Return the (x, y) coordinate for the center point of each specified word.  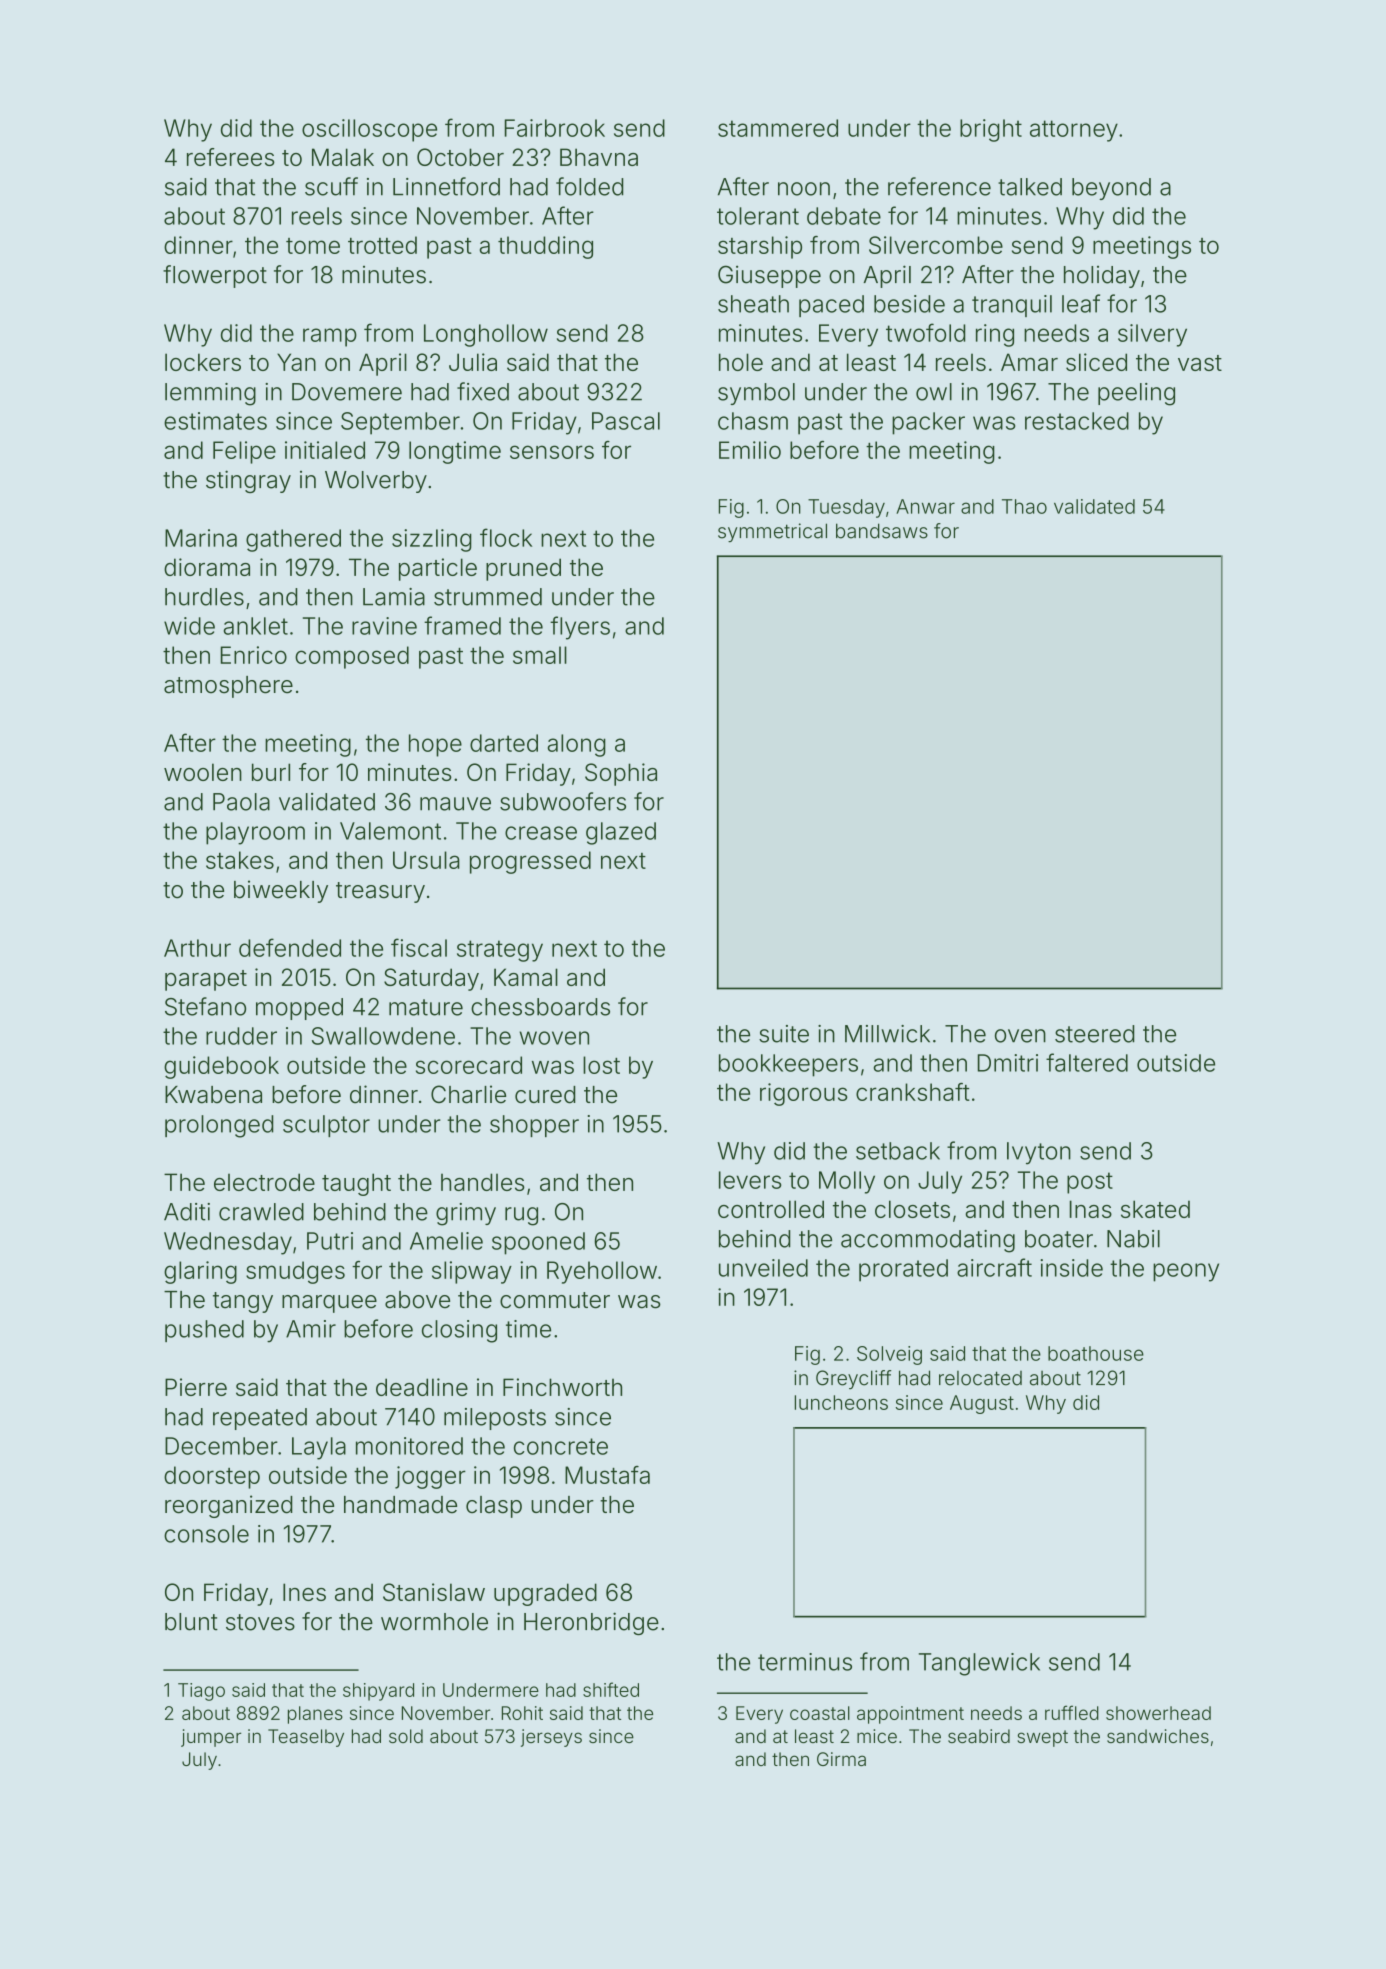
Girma (841, 1759)
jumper (211, 1738)
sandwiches (1158, 1736)
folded (589, 186)
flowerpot (215, 276)
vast (1200, 363)
